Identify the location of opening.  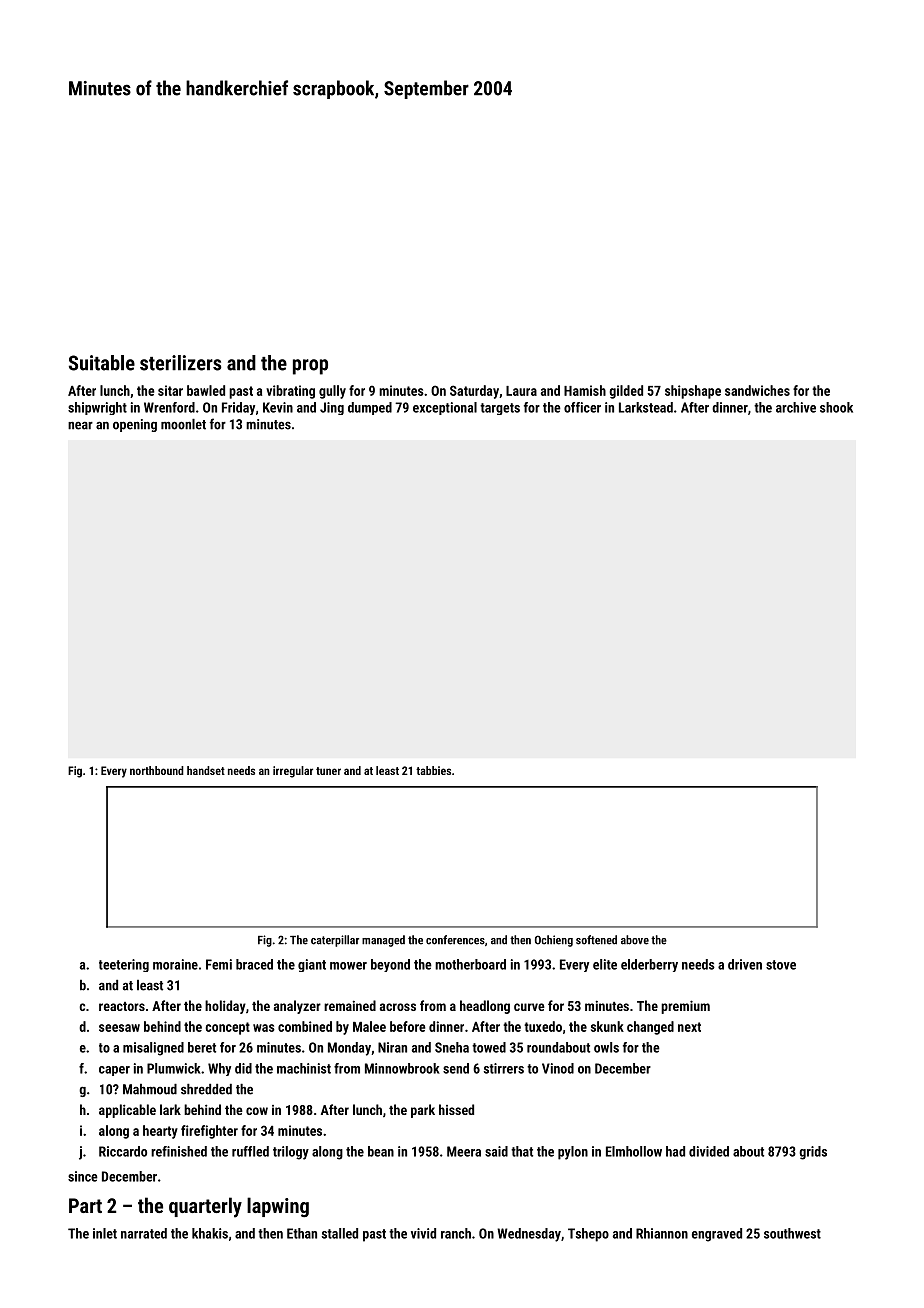
(135, 425).
